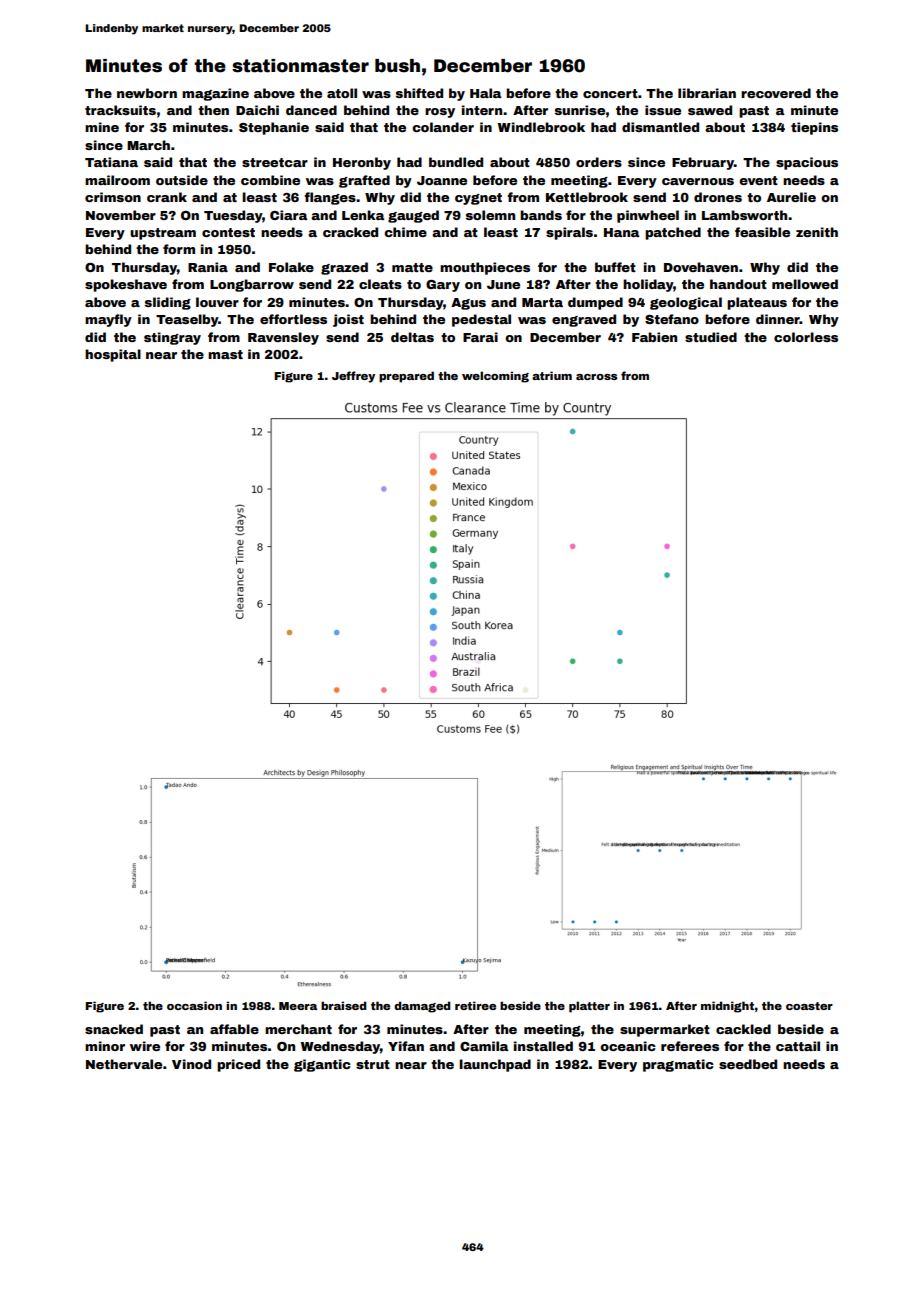 The image size is (924, 1308). What do you see at coordinates (475, 1005) in the page?
I see `retiree` at bounding box center [475, 1005].
